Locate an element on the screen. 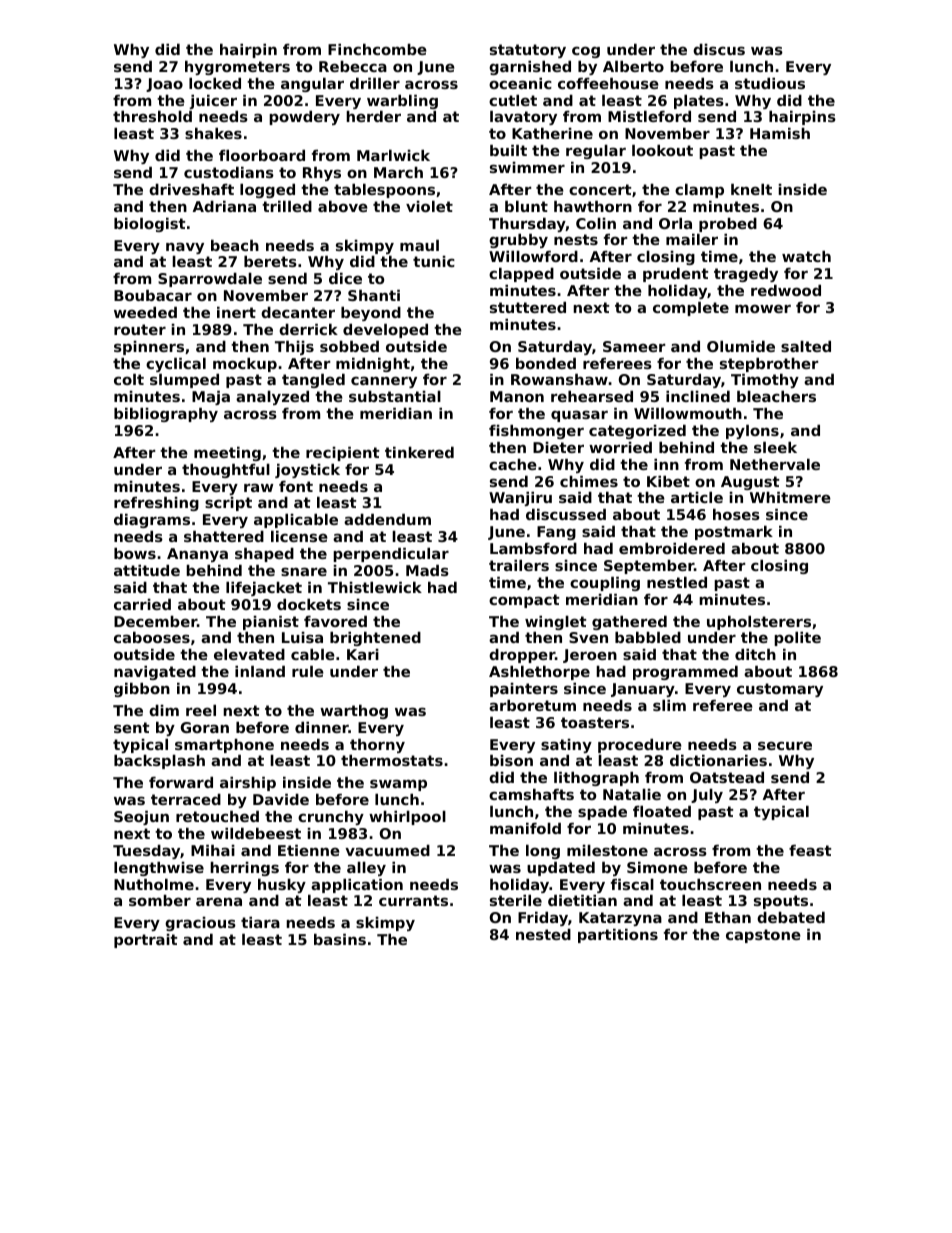 This screenshot has height=1233, width=952. meeting is located at coordinates (227, 454).
